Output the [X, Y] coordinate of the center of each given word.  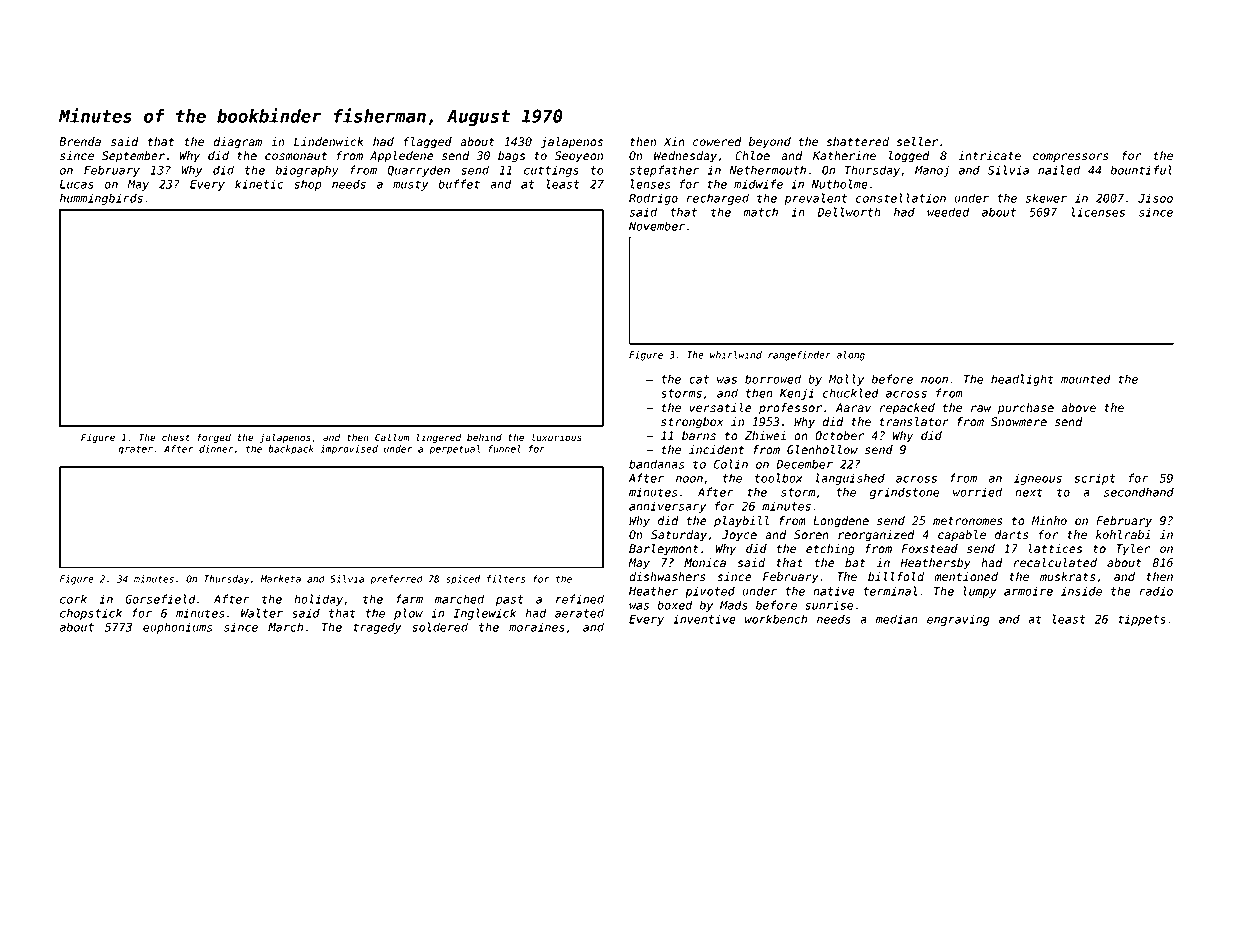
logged [909, 157]
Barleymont [664, 550]
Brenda [80, 142]
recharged [718, 199]
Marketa [281, 579]
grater [135, 450]
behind [484, 437]
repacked [907, 408]
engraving [958, 620]
